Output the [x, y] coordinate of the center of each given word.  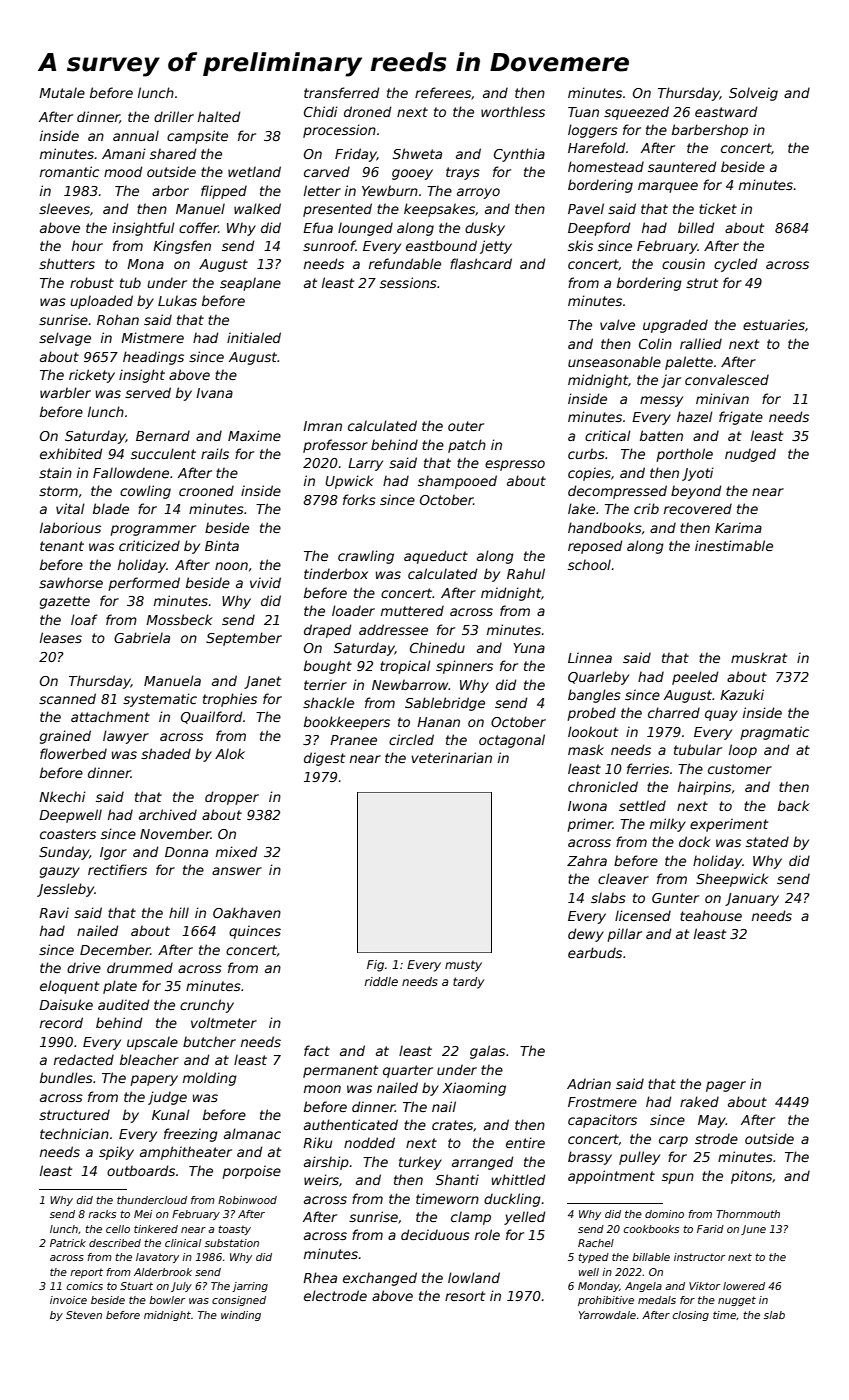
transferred [341, 92]
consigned [239, 1301]
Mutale [62, 92]
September [244, 639]
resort [465, 1296]
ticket [718, 208]
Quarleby [598, 678]
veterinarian [451, 757]
